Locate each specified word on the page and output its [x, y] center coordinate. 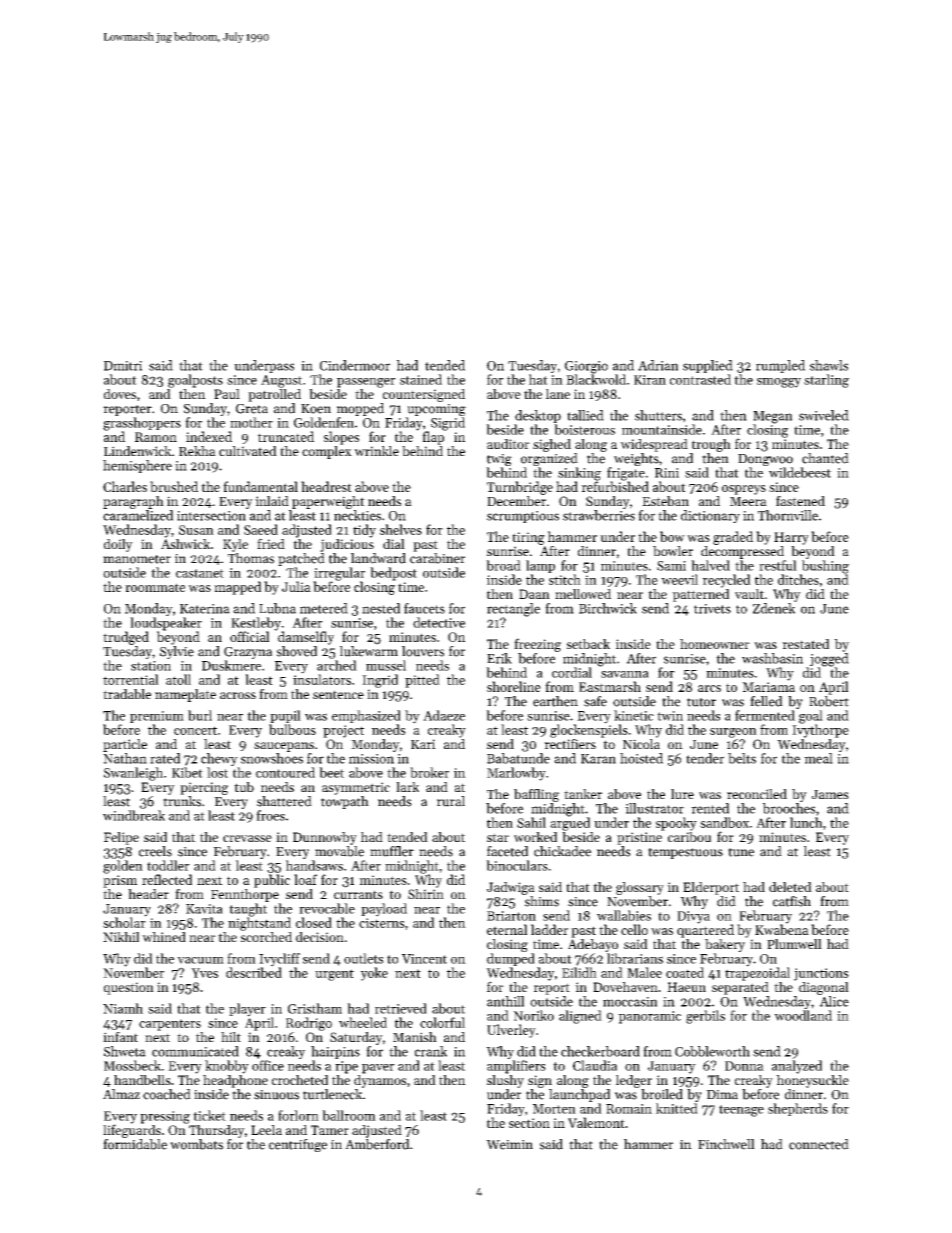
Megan [772, 417]
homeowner [715, 644]
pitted [422, 681]
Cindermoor [355, 365]
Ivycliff [279, 960]
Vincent [424, 959]
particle [125, 745]
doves [120, 394]
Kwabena [782, 929]
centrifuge [298, 1145]
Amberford [377, 1144]
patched [301, 559]
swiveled [824, 415]
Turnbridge [520, 488]
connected [819, 1144]
